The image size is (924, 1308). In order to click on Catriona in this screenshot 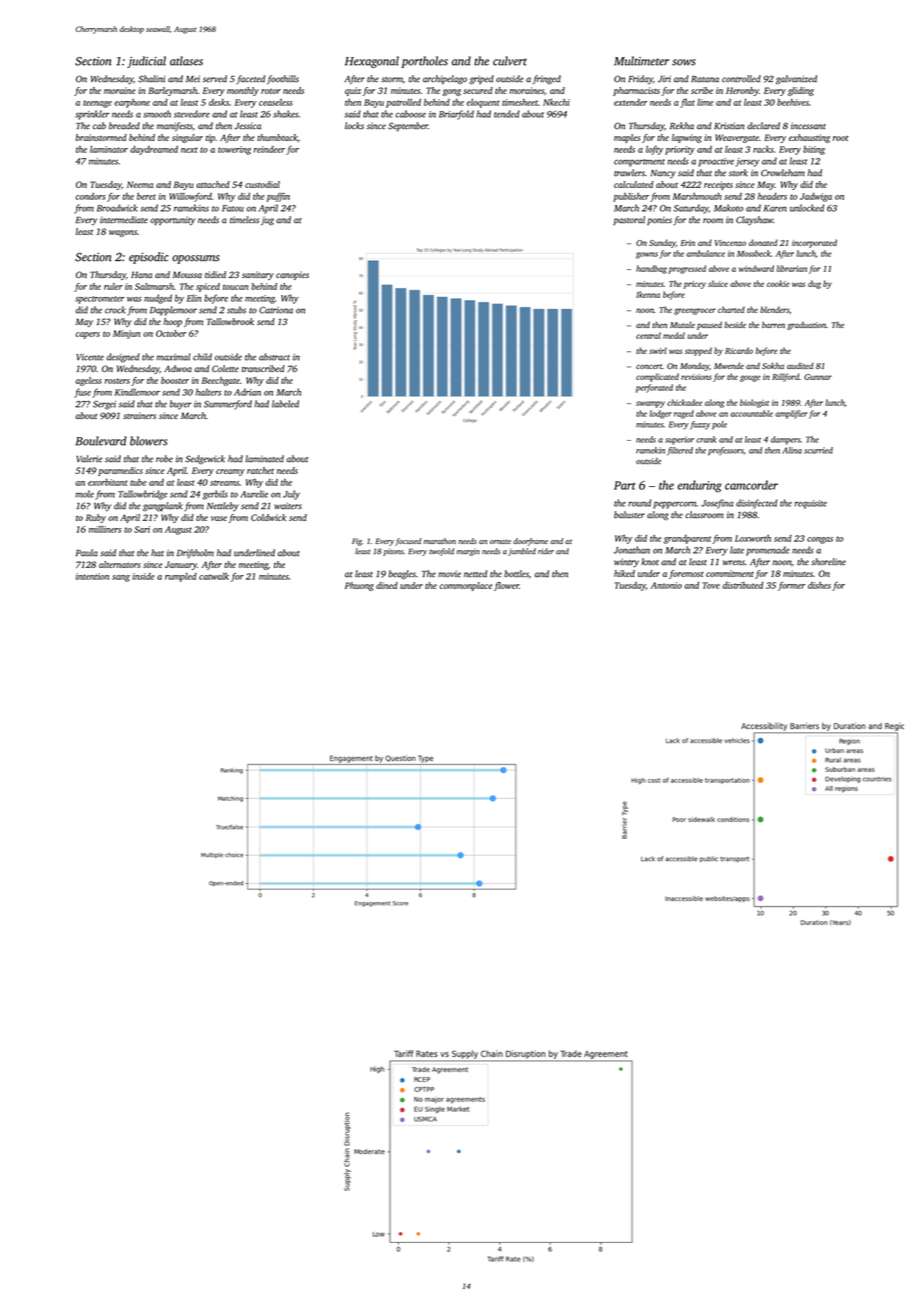, I will do `click(276, 310)`.
